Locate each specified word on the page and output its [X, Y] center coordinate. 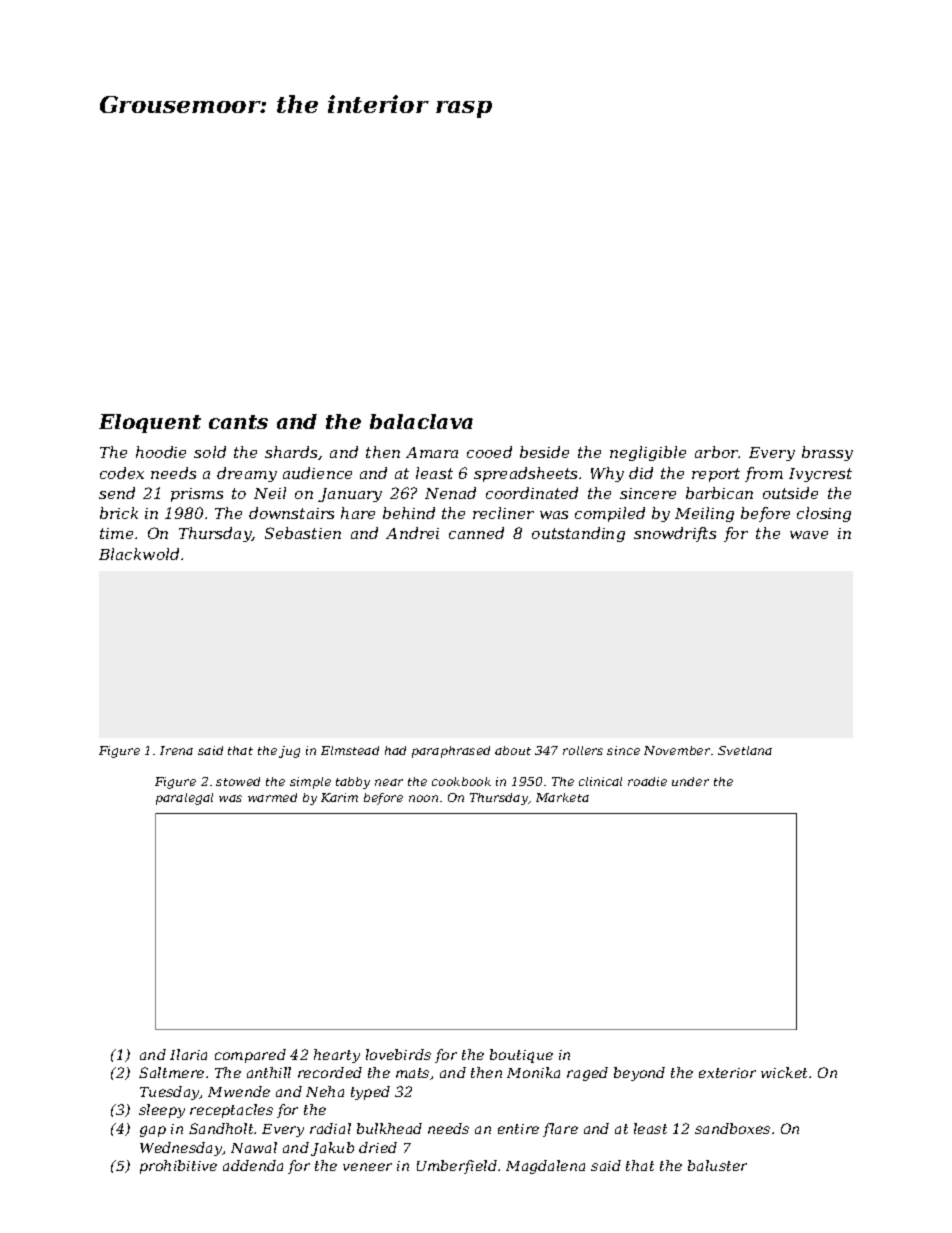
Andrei [412, 533]
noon [423, 798]
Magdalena [545, 1167]
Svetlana [745, 750]
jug [289, 752]
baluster [717, 1165]
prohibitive [178, 1167]
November [677, 750]
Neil [270, 493]
